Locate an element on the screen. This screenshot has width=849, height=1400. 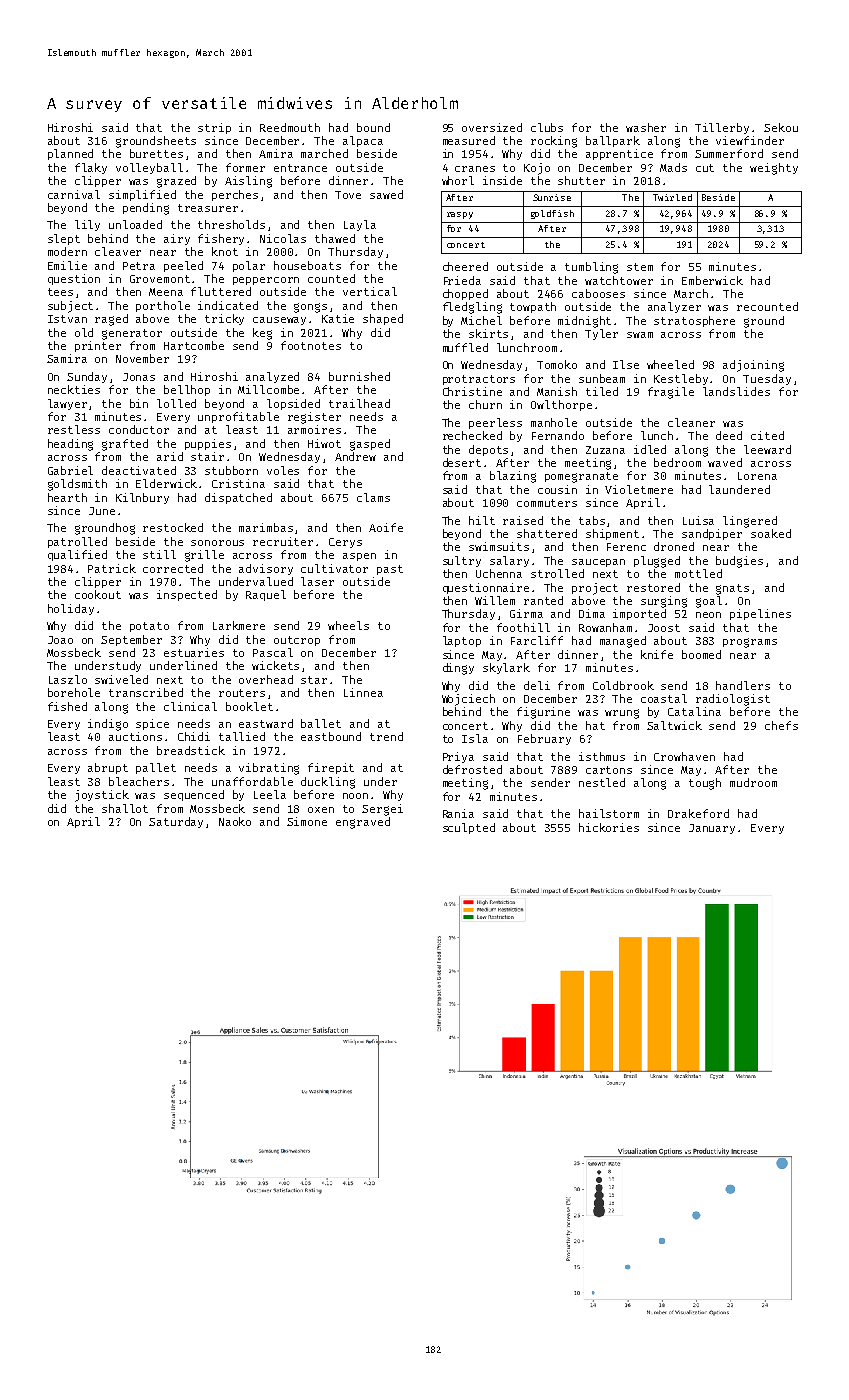
Hiwot is located at coordinates (324, 443).
